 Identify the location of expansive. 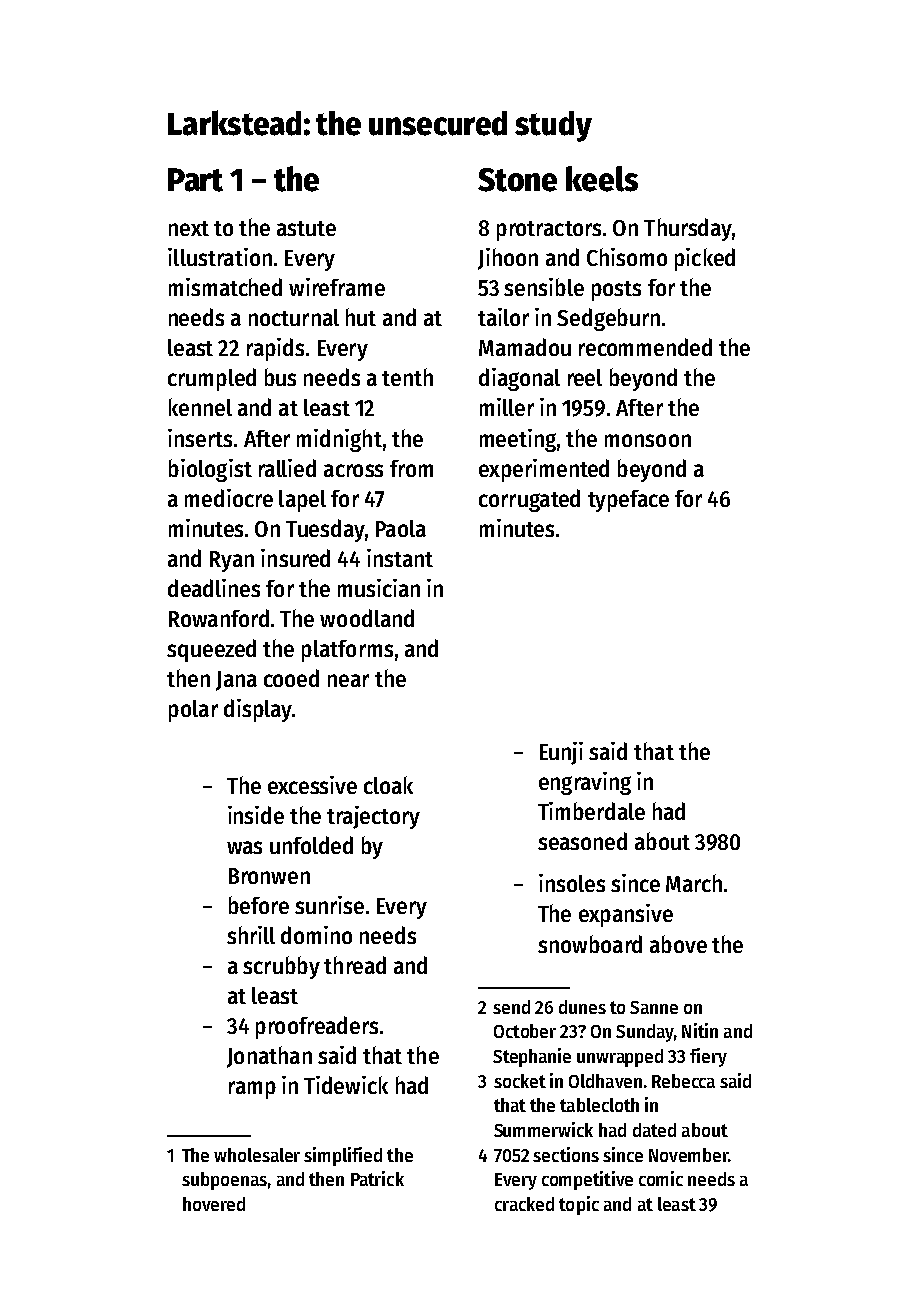
(626, 915).
